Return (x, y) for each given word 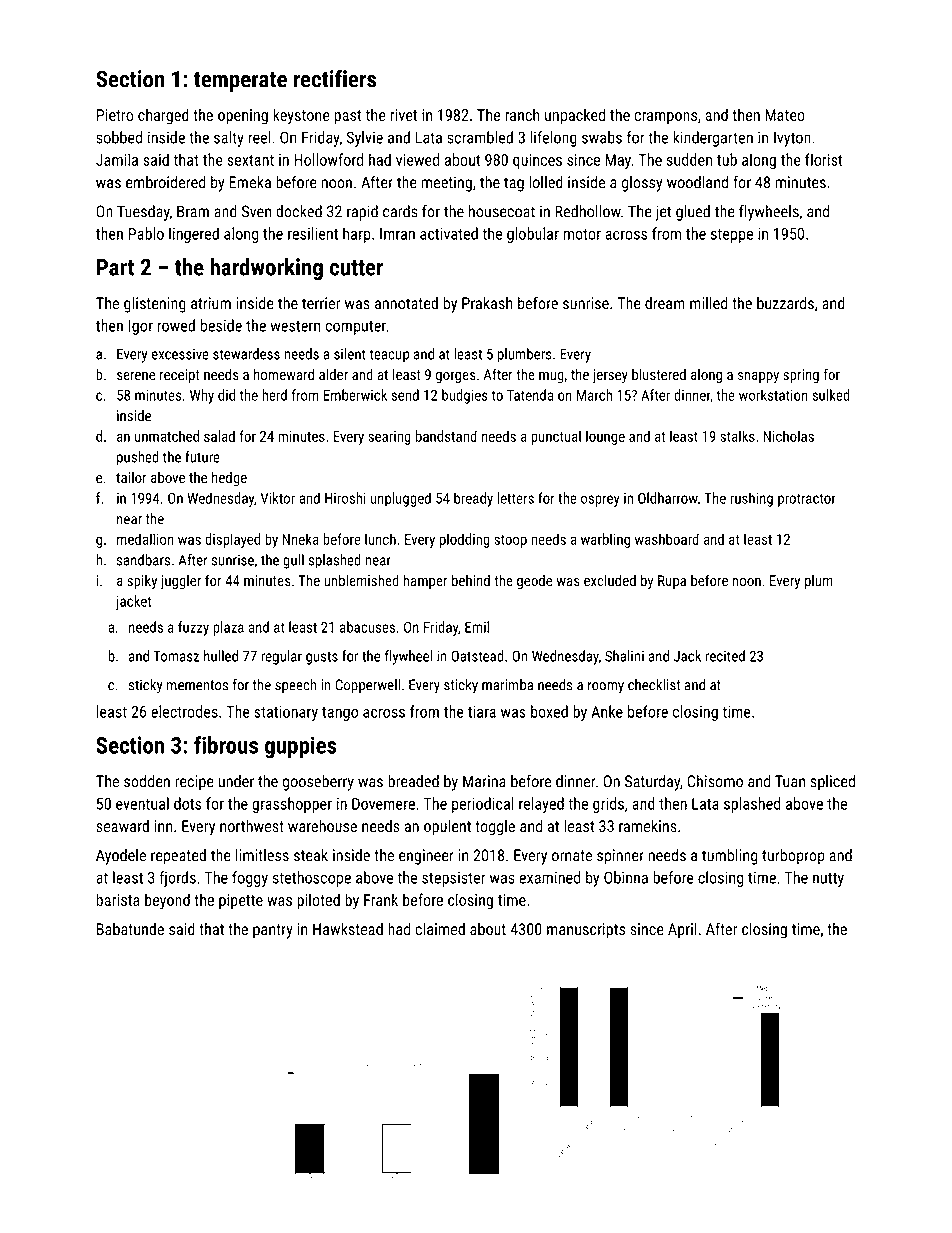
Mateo (785, 115)
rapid (362, 213)
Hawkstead (348, 928)
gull (293, 561)
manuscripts (586, 931)
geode (534, 581)
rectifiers (335, 78)
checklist (654, 685)
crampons (665, 118)
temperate (240, 82)
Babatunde (130, 928)
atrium (211, 303)
